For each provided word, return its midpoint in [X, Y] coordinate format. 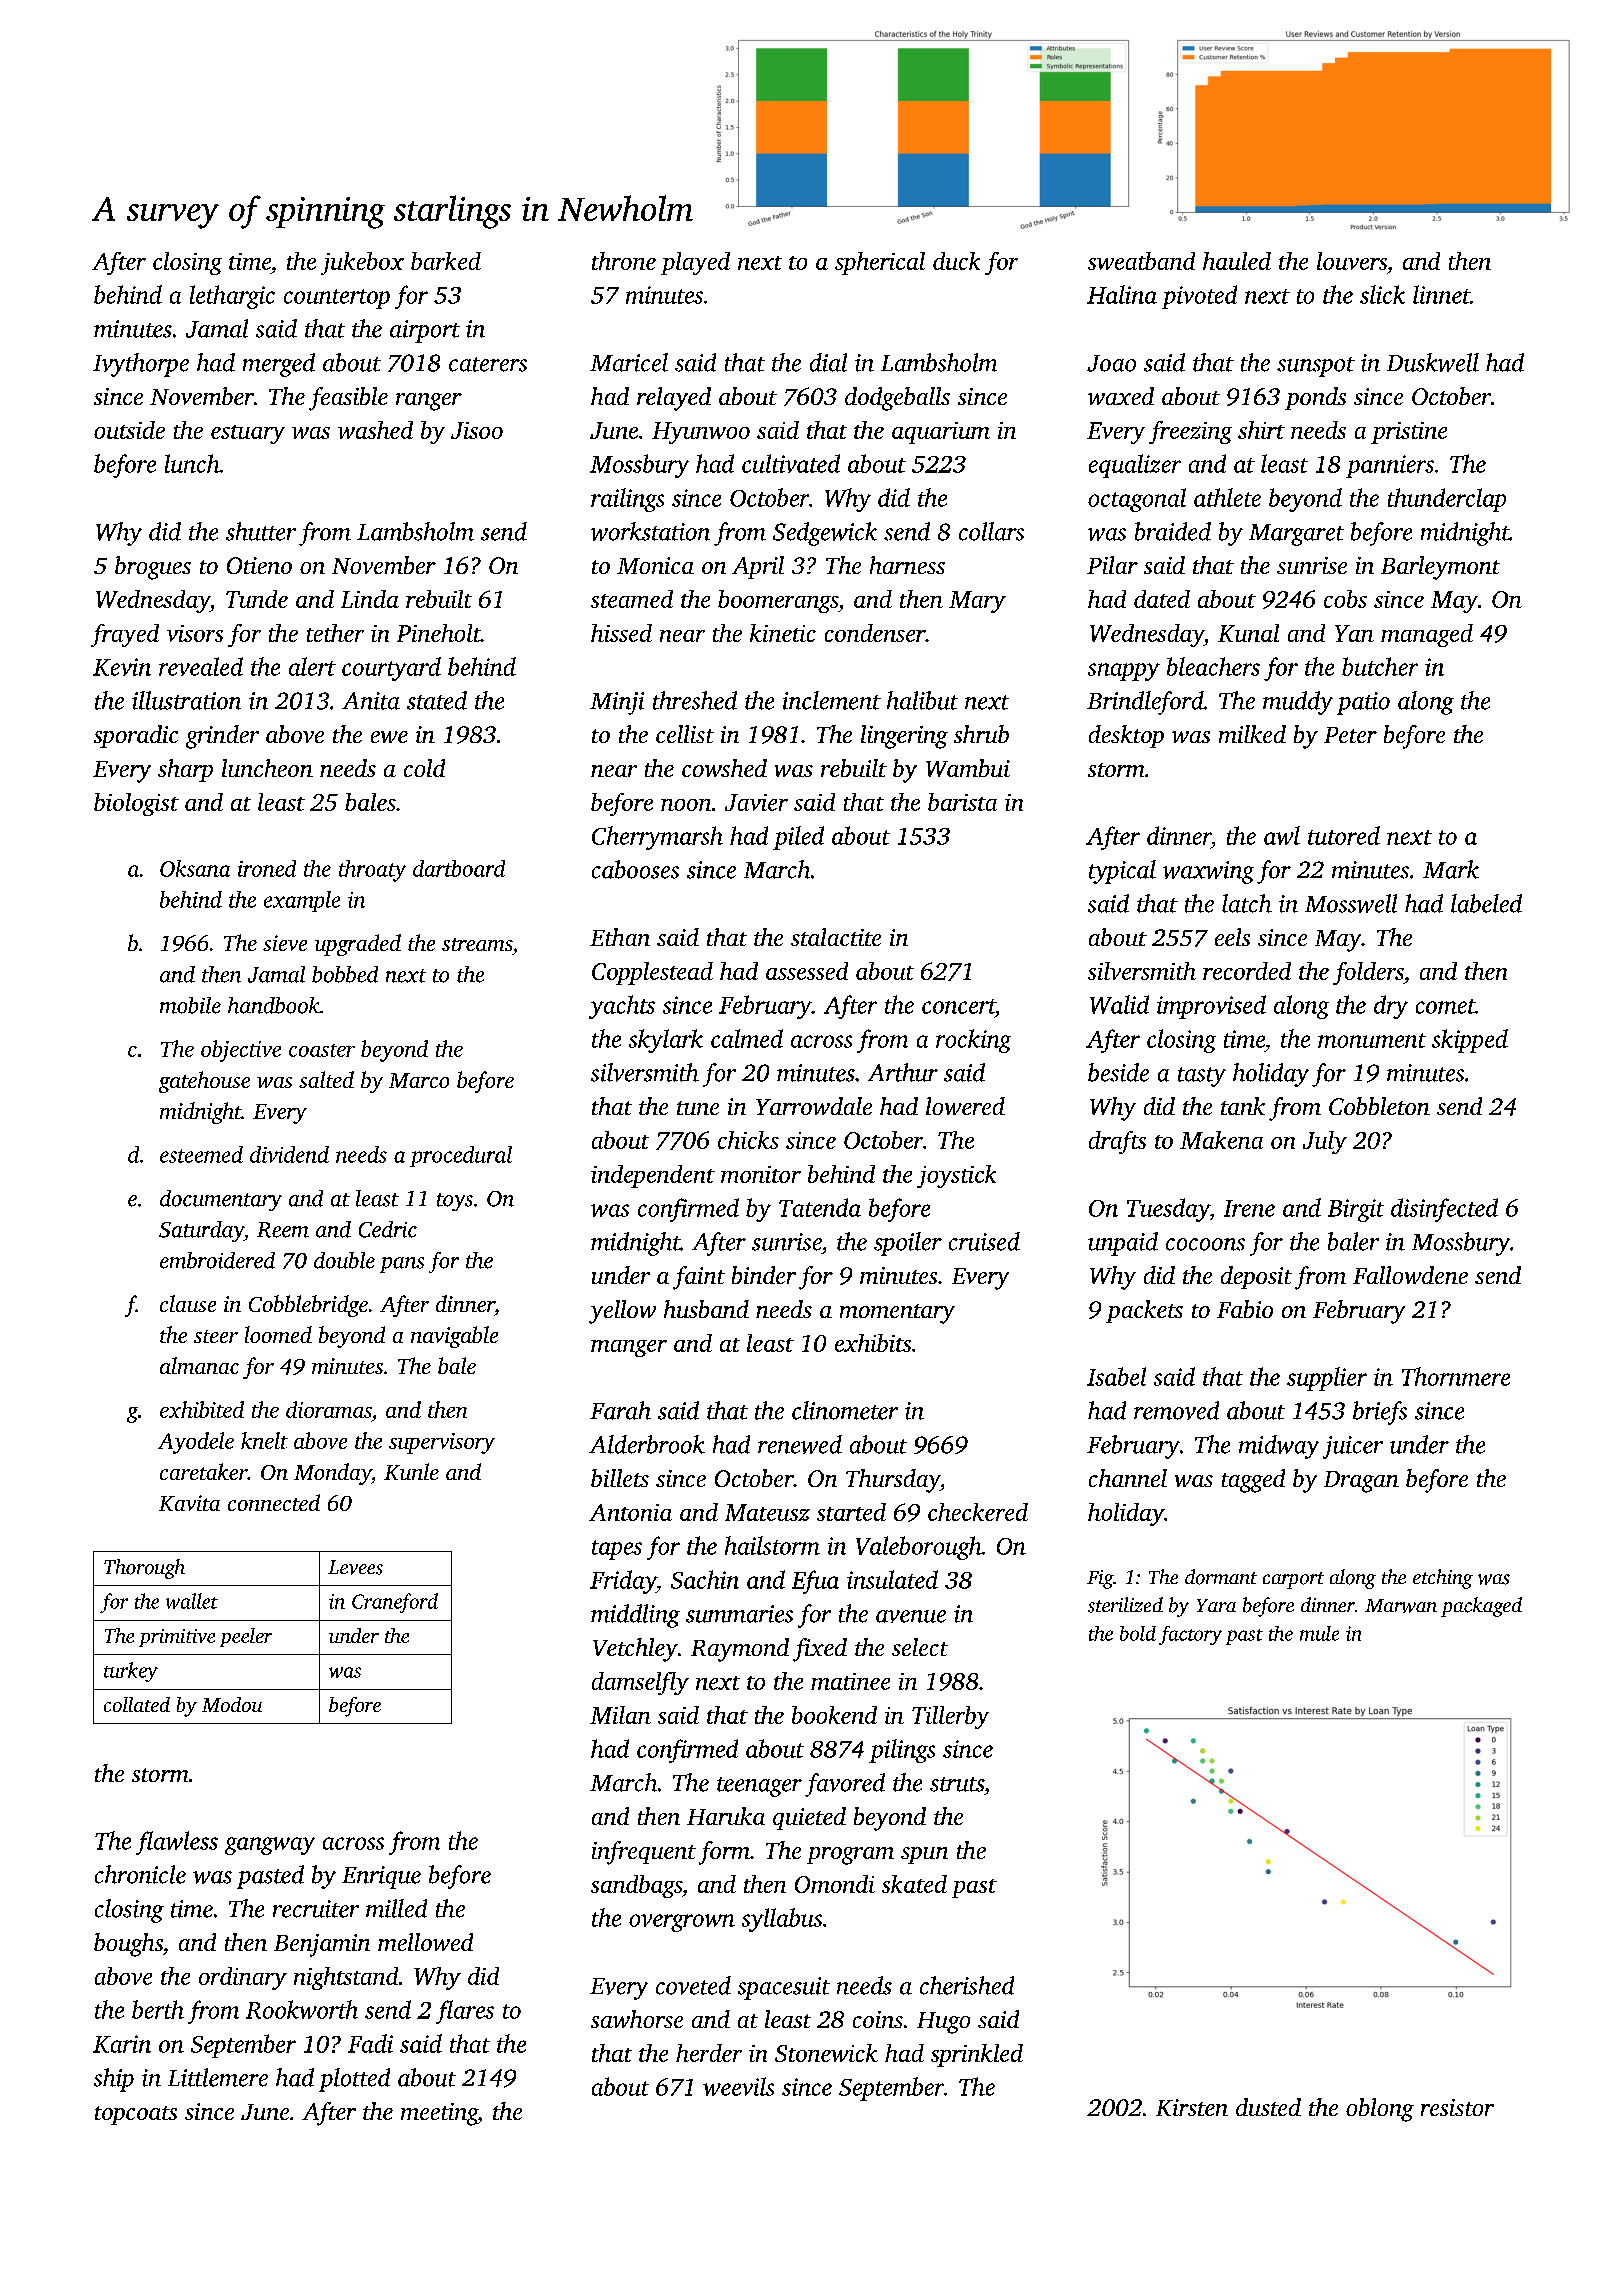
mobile [190, 1005]
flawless [177, 1843]
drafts [1117, 1142]
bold [1138, 1633]
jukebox [362, 263]
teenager [759, 1787]
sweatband [1141, 261]
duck [956, 261]
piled [798, 838]
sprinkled [977, 2055]
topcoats [136, 2115]
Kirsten [1192, 2107]
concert [958, 1006]
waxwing [1208, 872]
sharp [185, 770]
